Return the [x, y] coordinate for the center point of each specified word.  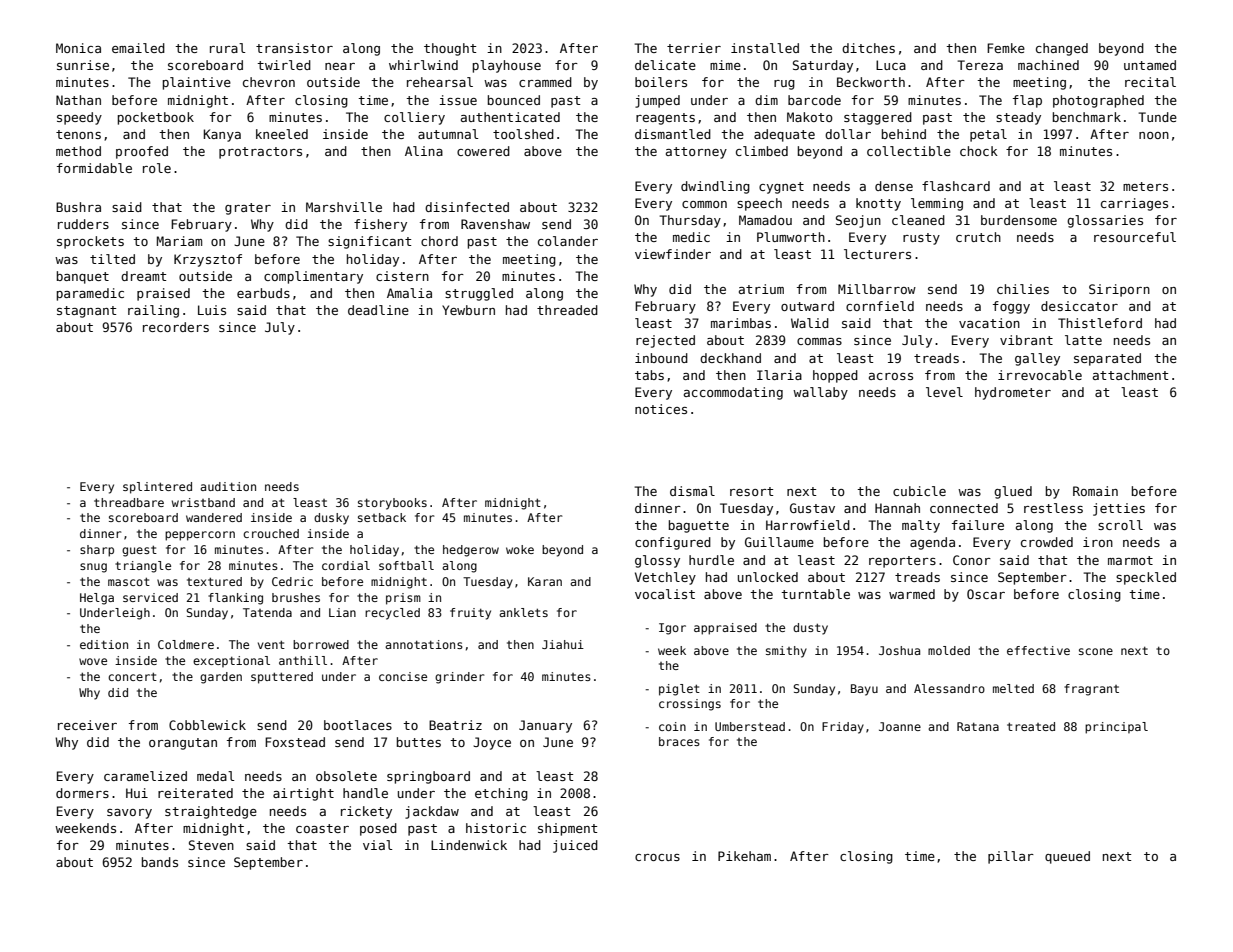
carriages [1134, 204]
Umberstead [750, 726]
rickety [366, 812]
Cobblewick [207, 725]
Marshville [344, 207]
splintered [157, 488]
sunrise [83, 65]
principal [1116, 728]
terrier [694, 48]
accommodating [733, 393]
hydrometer [1013, 393]
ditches [868, 48]
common [704, 204]
